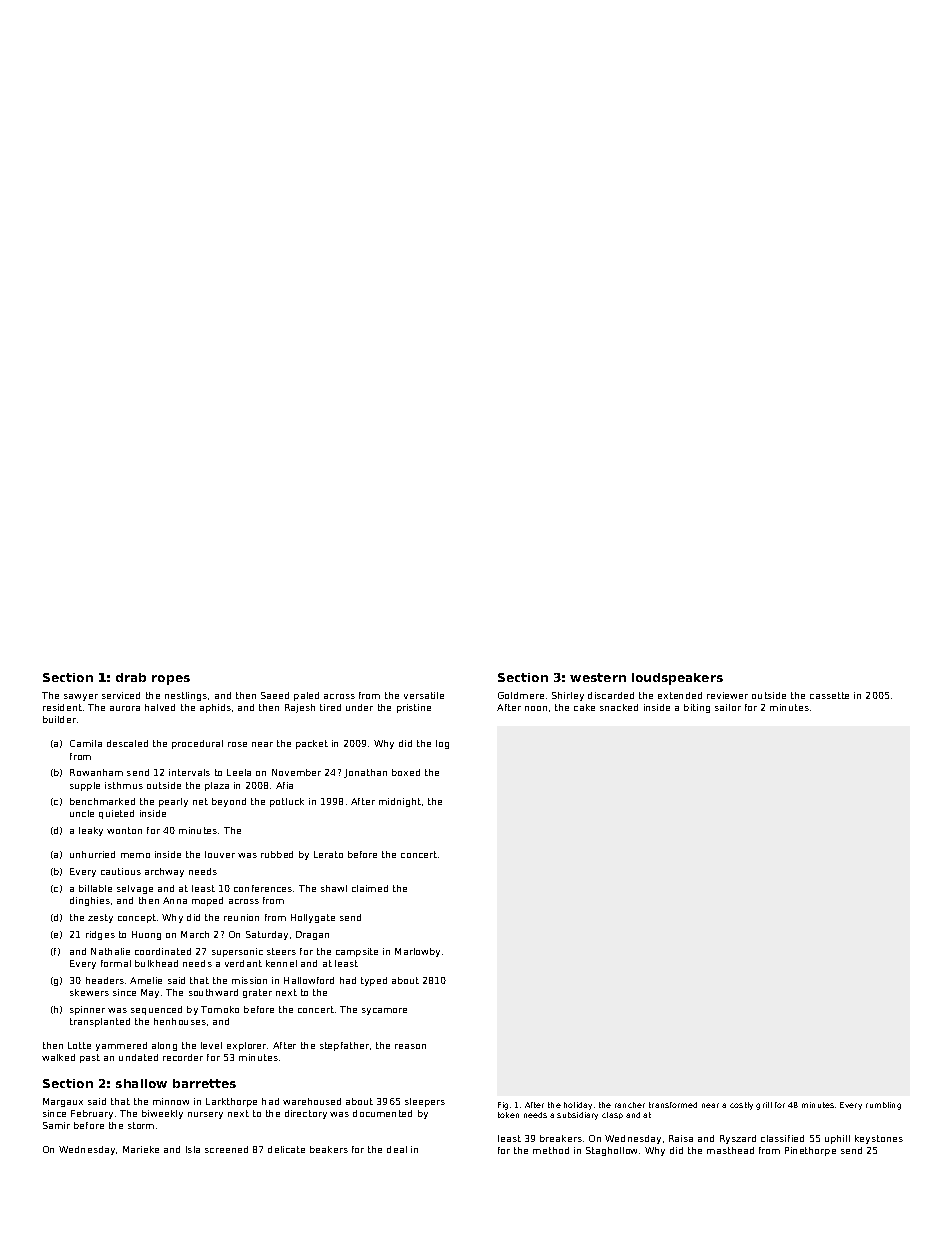 The image size is (952, 1233). Describe the element at coordinates (357, 952) in the screenshot. I see `campsite` at that location.
